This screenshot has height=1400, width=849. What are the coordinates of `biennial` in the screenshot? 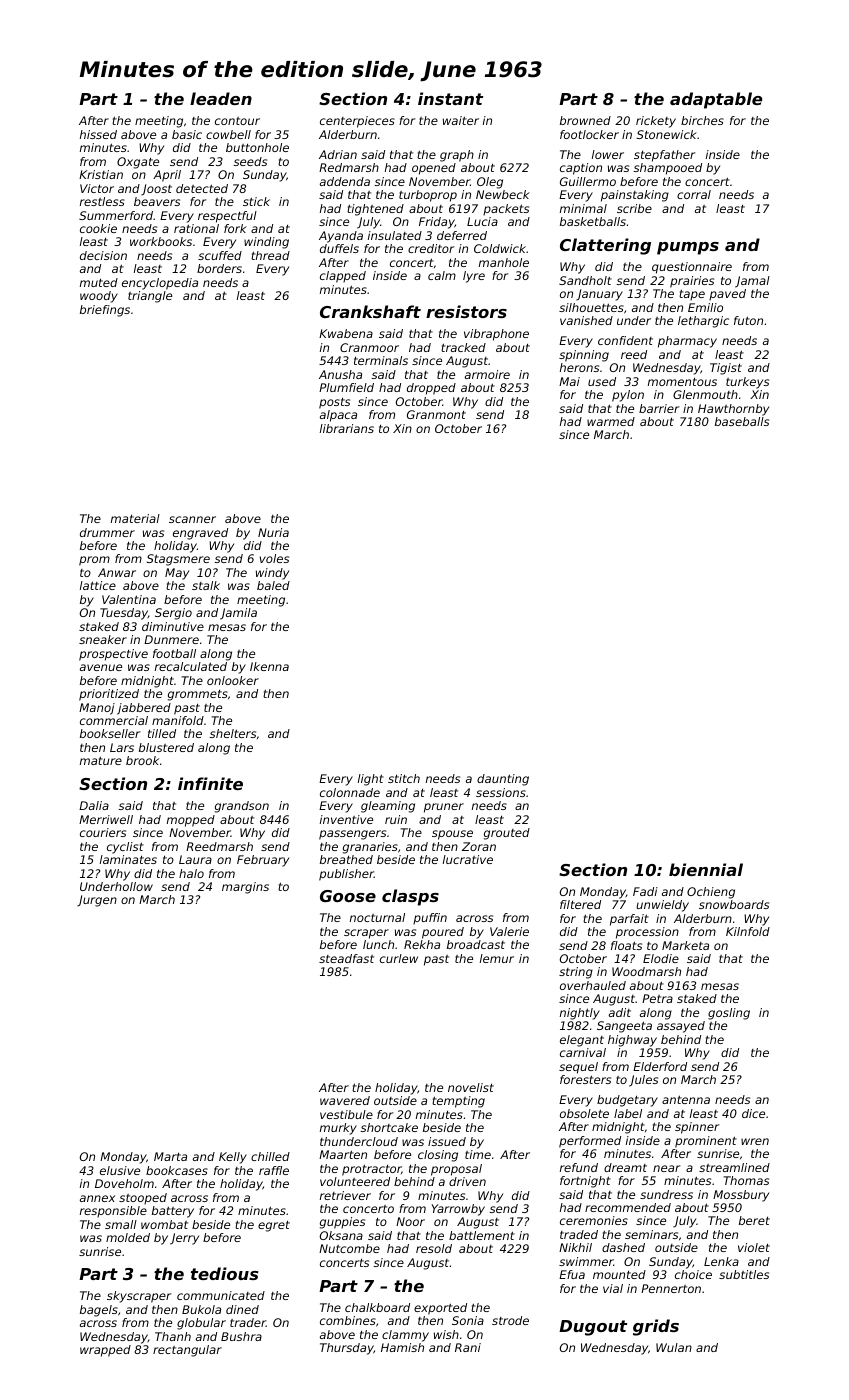 It's located at (706, 869).
